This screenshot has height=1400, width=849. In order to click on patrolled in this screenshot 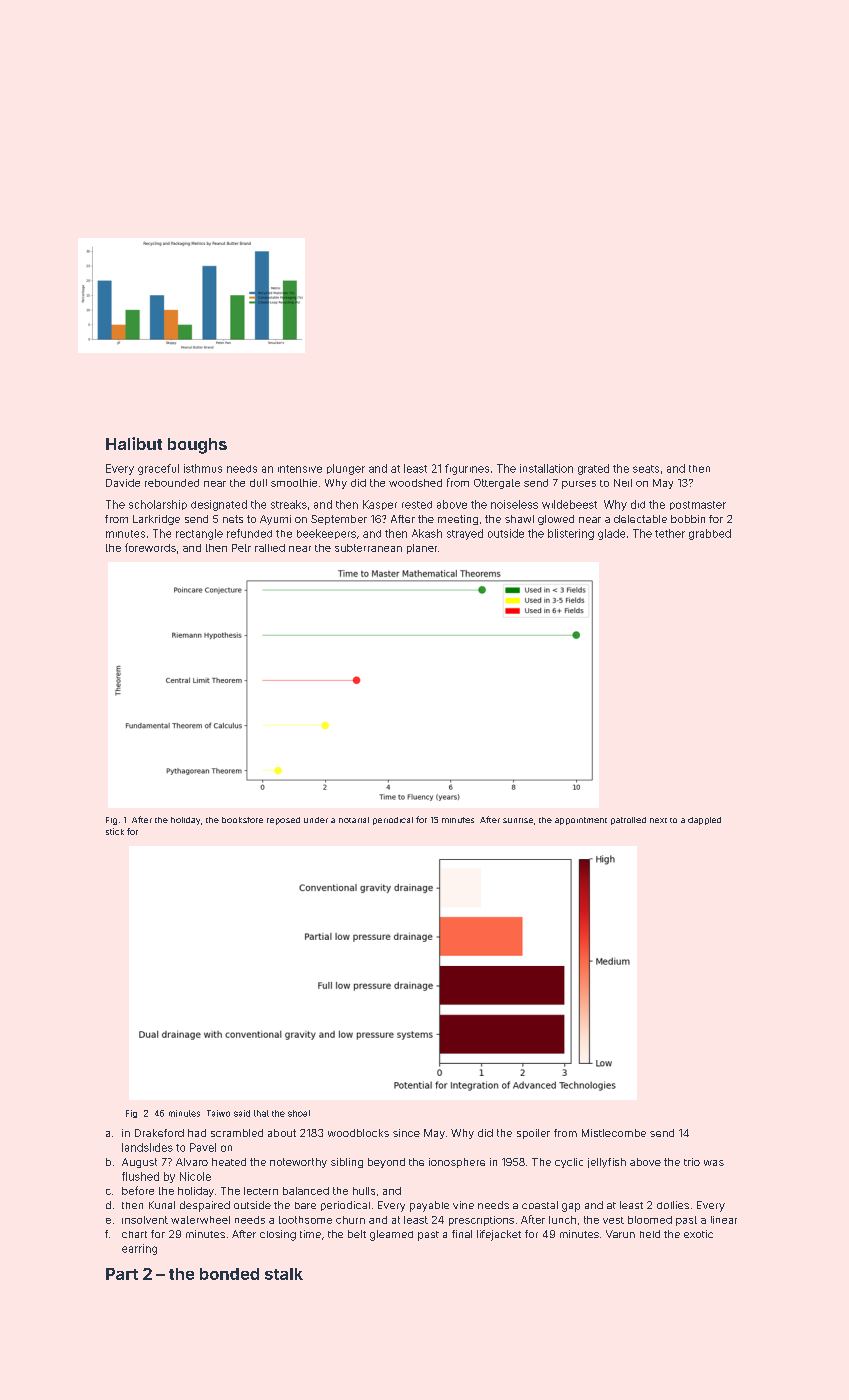, I will do `click(628, 821)`.
